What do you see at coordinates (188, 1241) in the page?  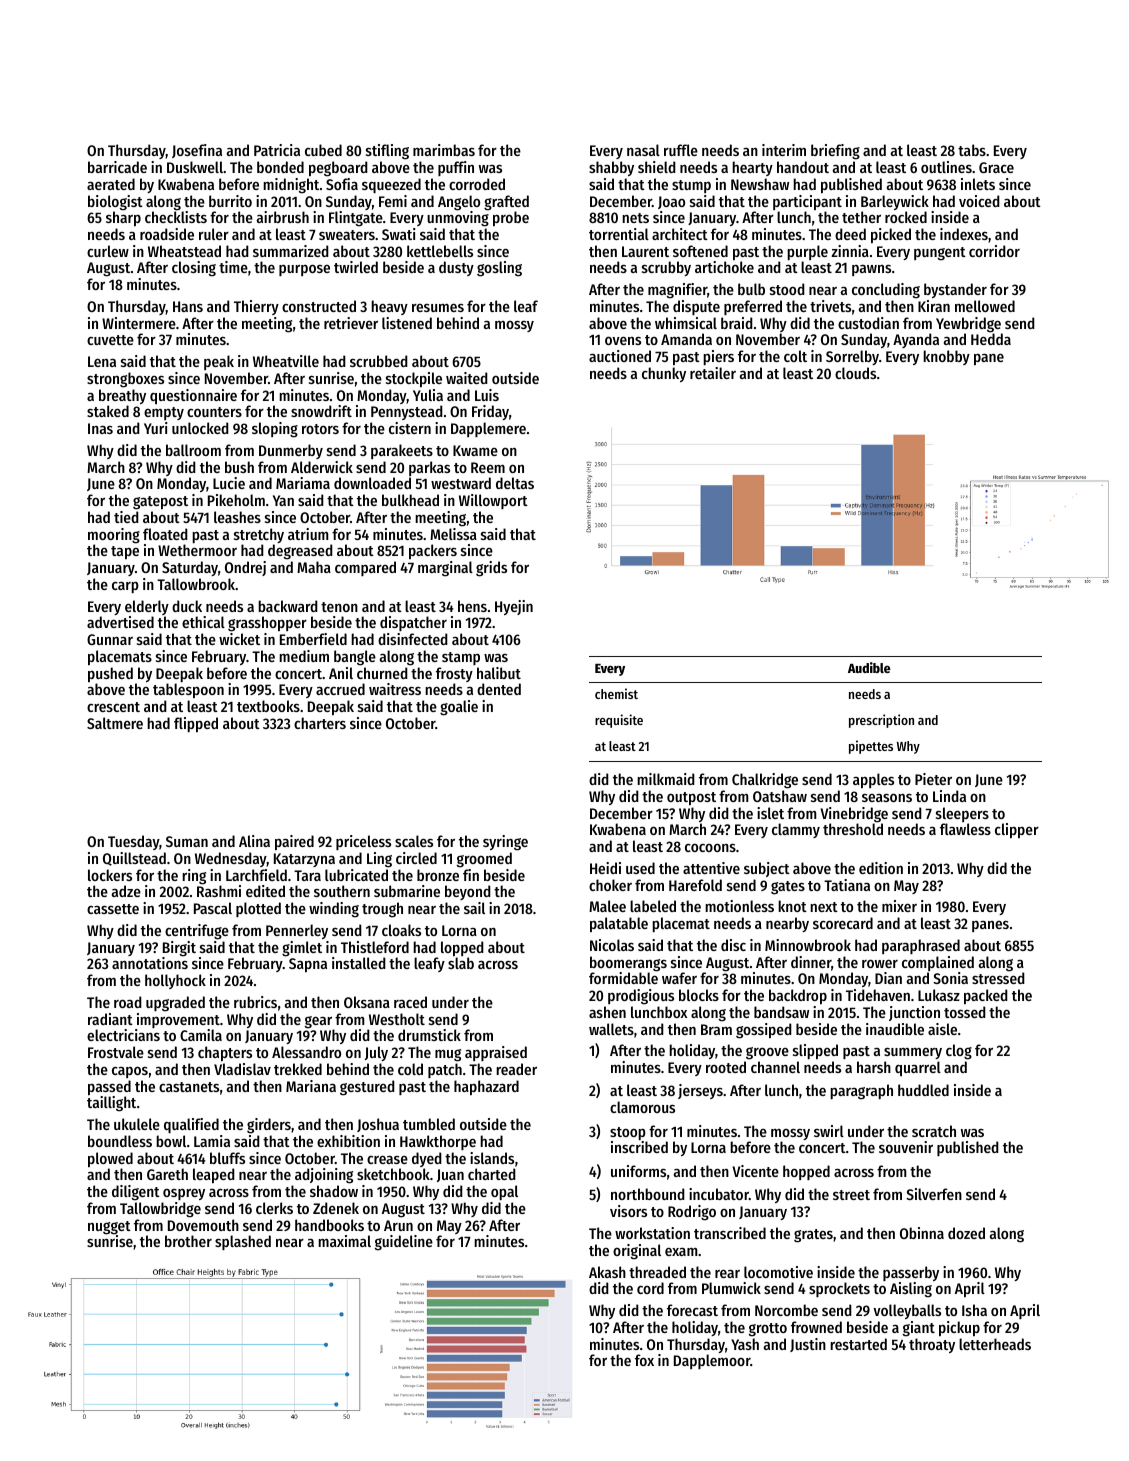 I see `brother` at bounding box center [188, 1241].
